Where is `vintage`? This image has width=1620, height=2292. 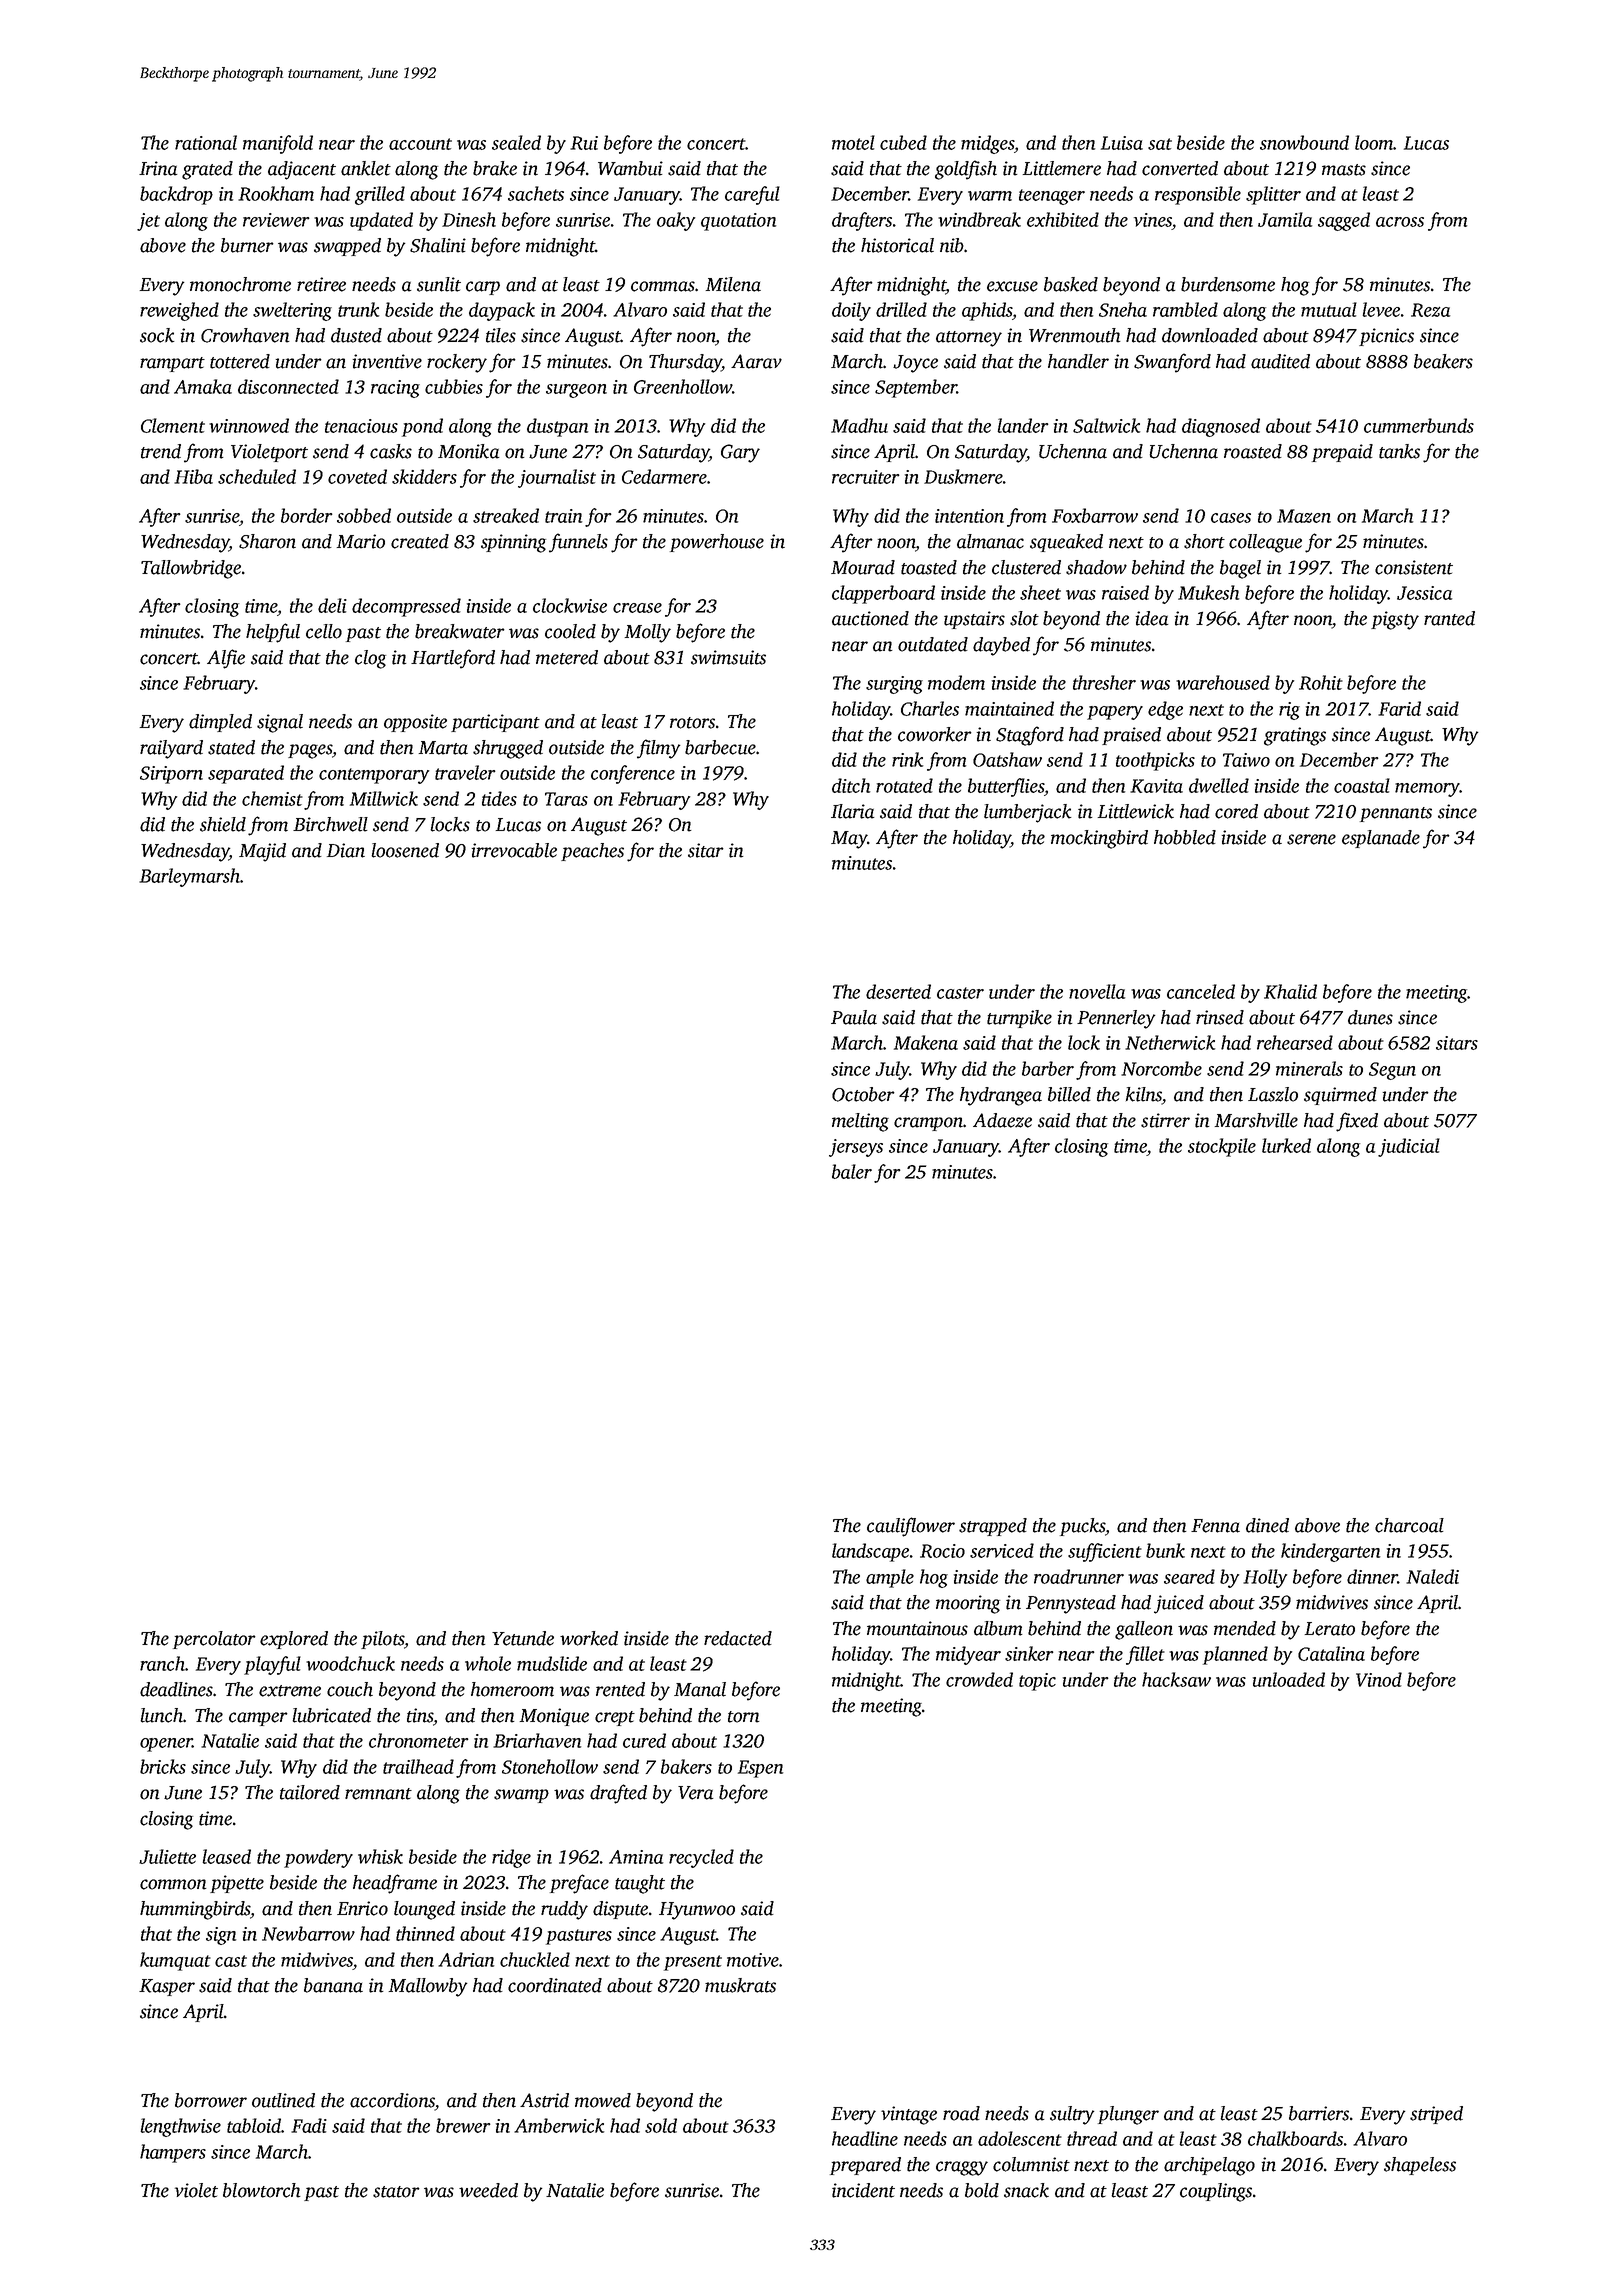 vintage is located at coordinates (909, 2115).
